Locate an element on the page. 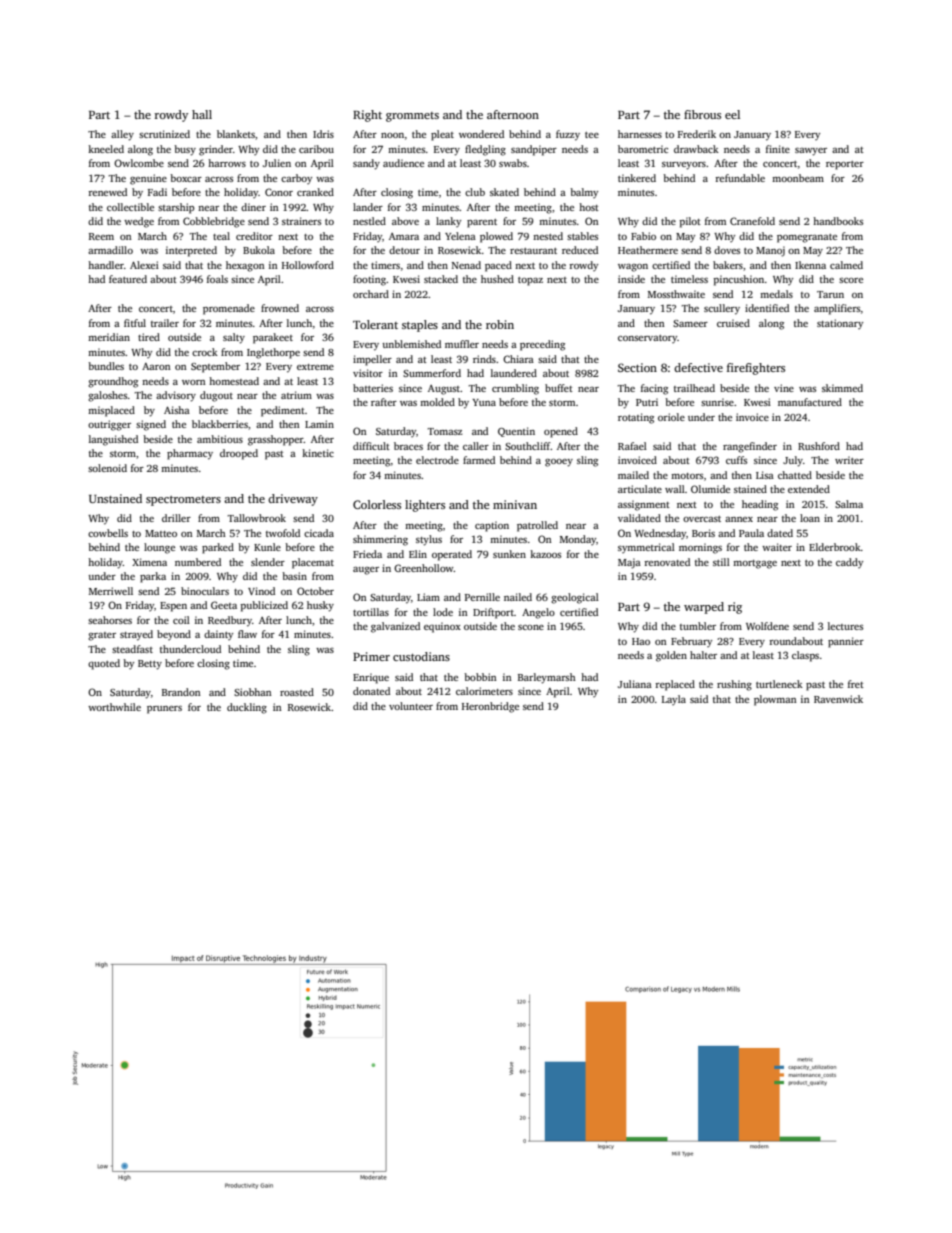 The image size is (952, 1233). identified is located at coordinates (767, 308).
